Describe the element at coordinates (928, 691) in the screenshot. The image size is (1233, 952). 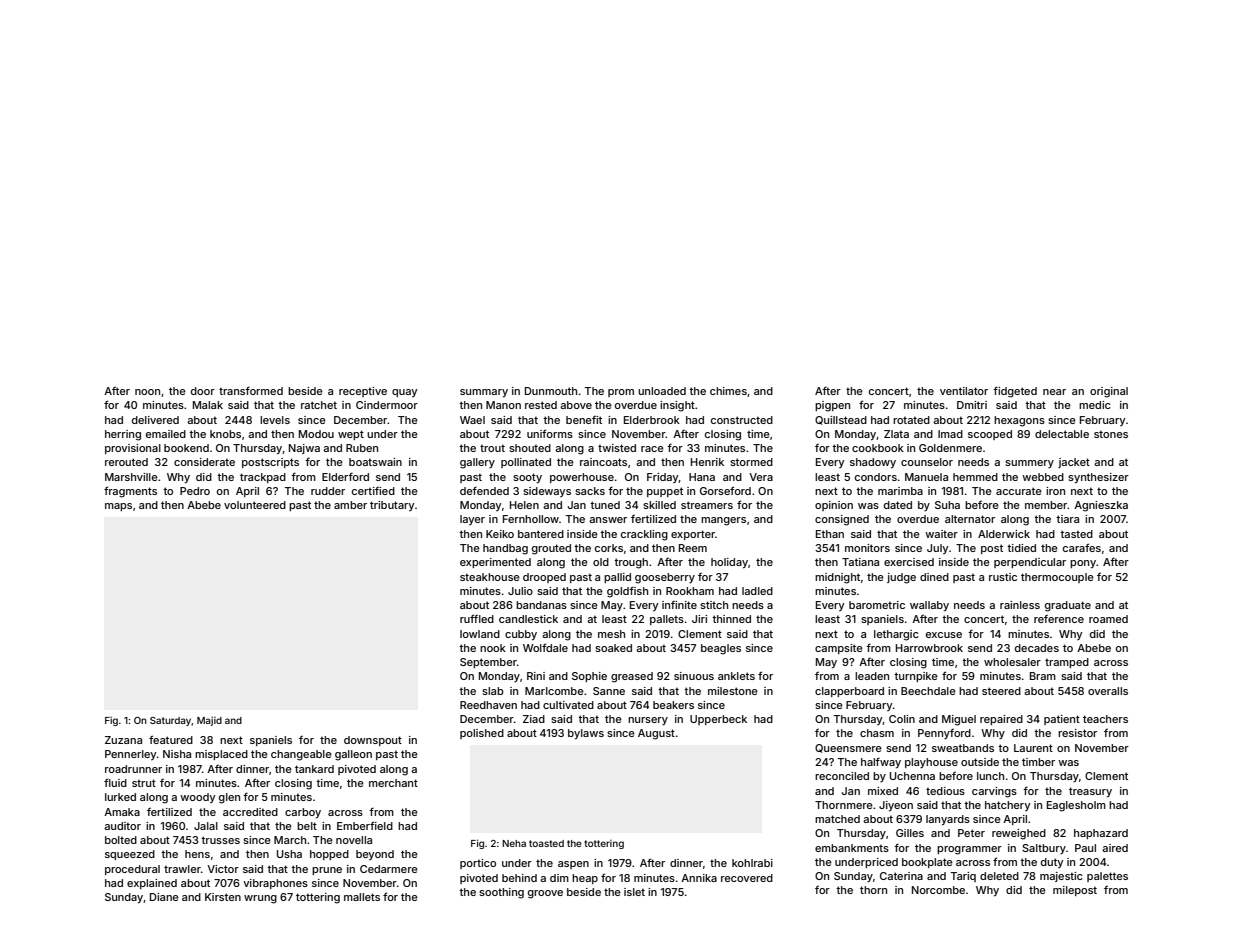
I see `Beechdale` at that location.
